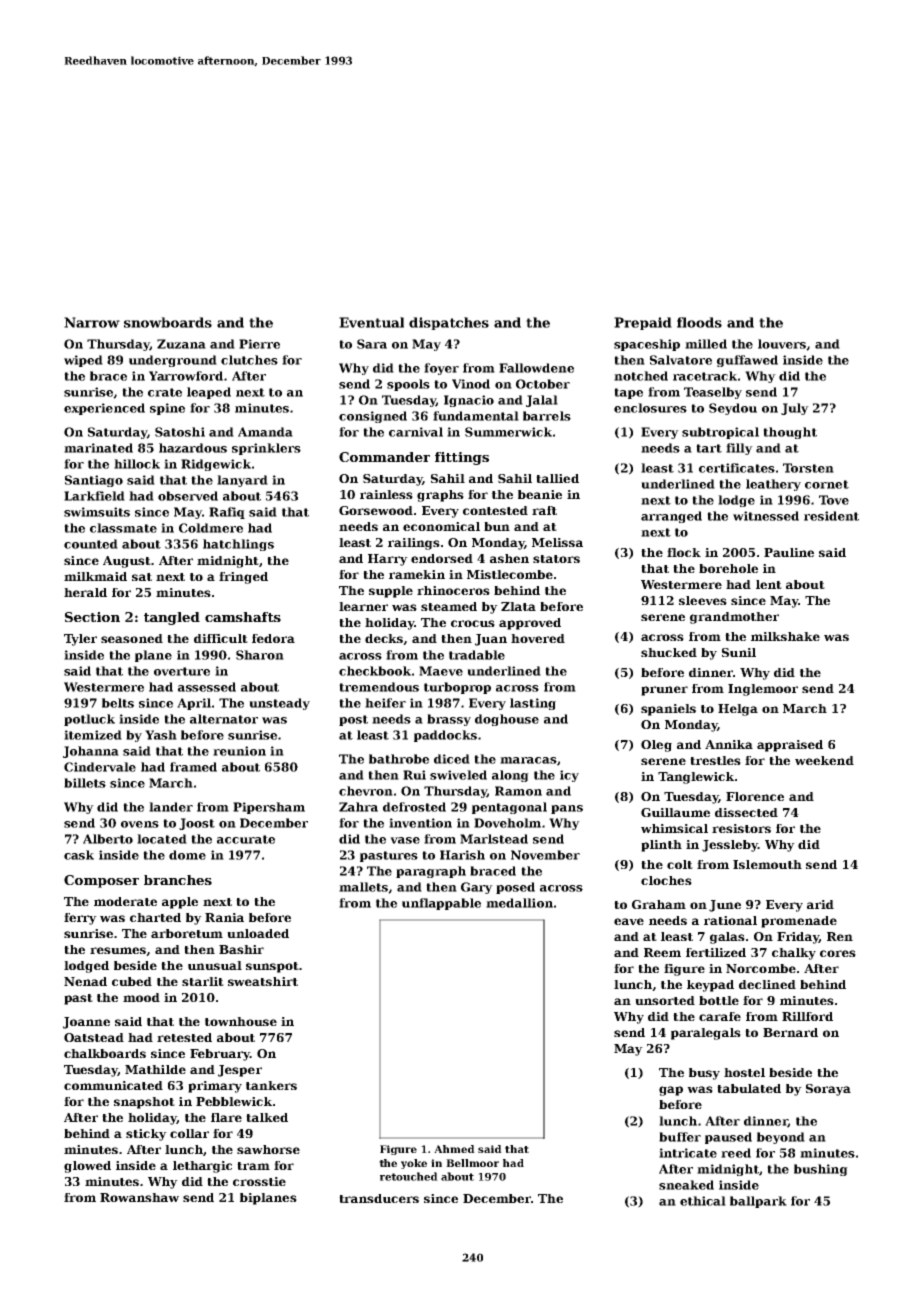 The width and height of the page is (924, 1308). I want to click on Rowanshaw, so click(139, 1197).
